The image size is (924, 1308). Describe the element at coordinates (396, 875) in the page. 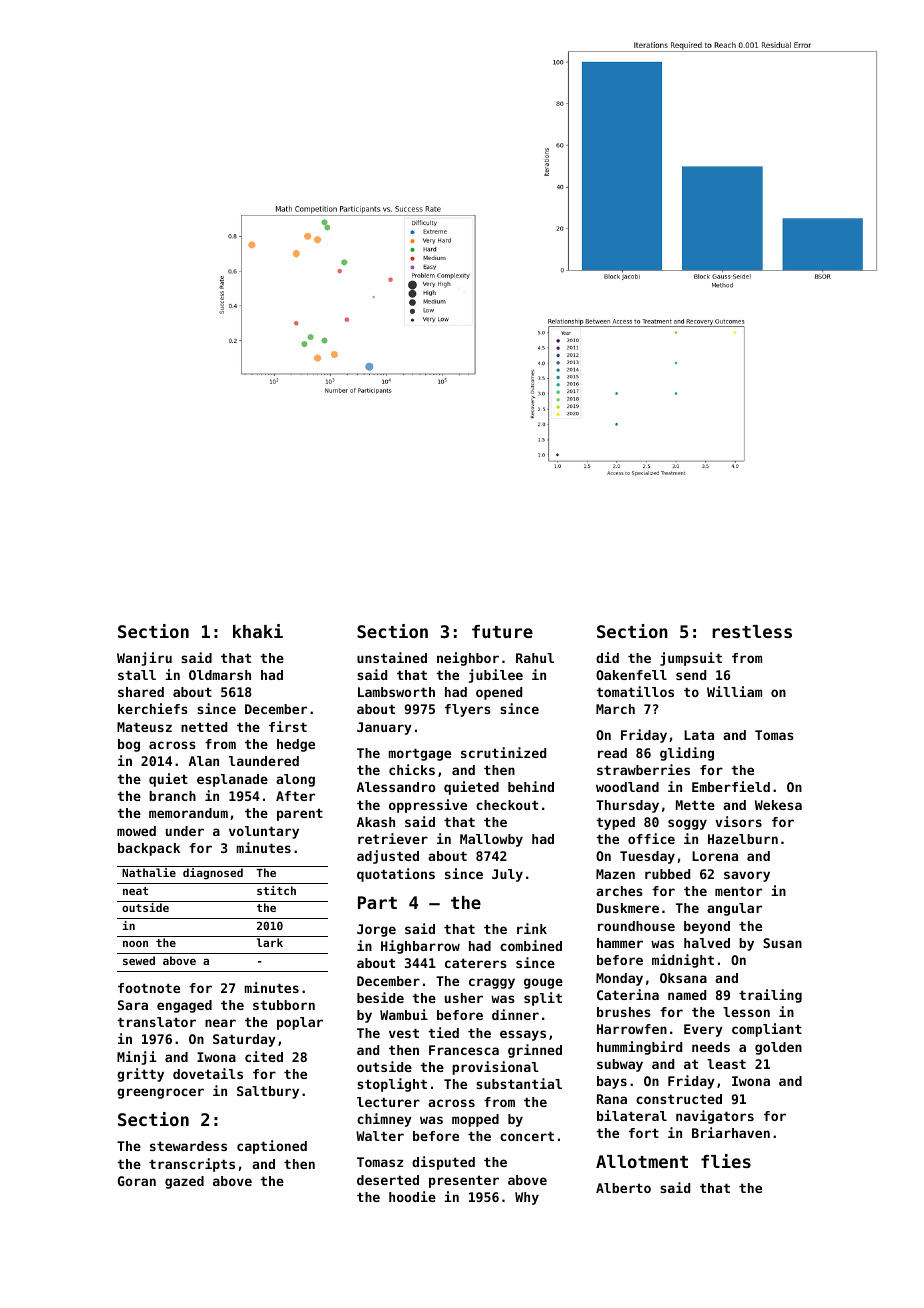

I see `quotations` at that location.
